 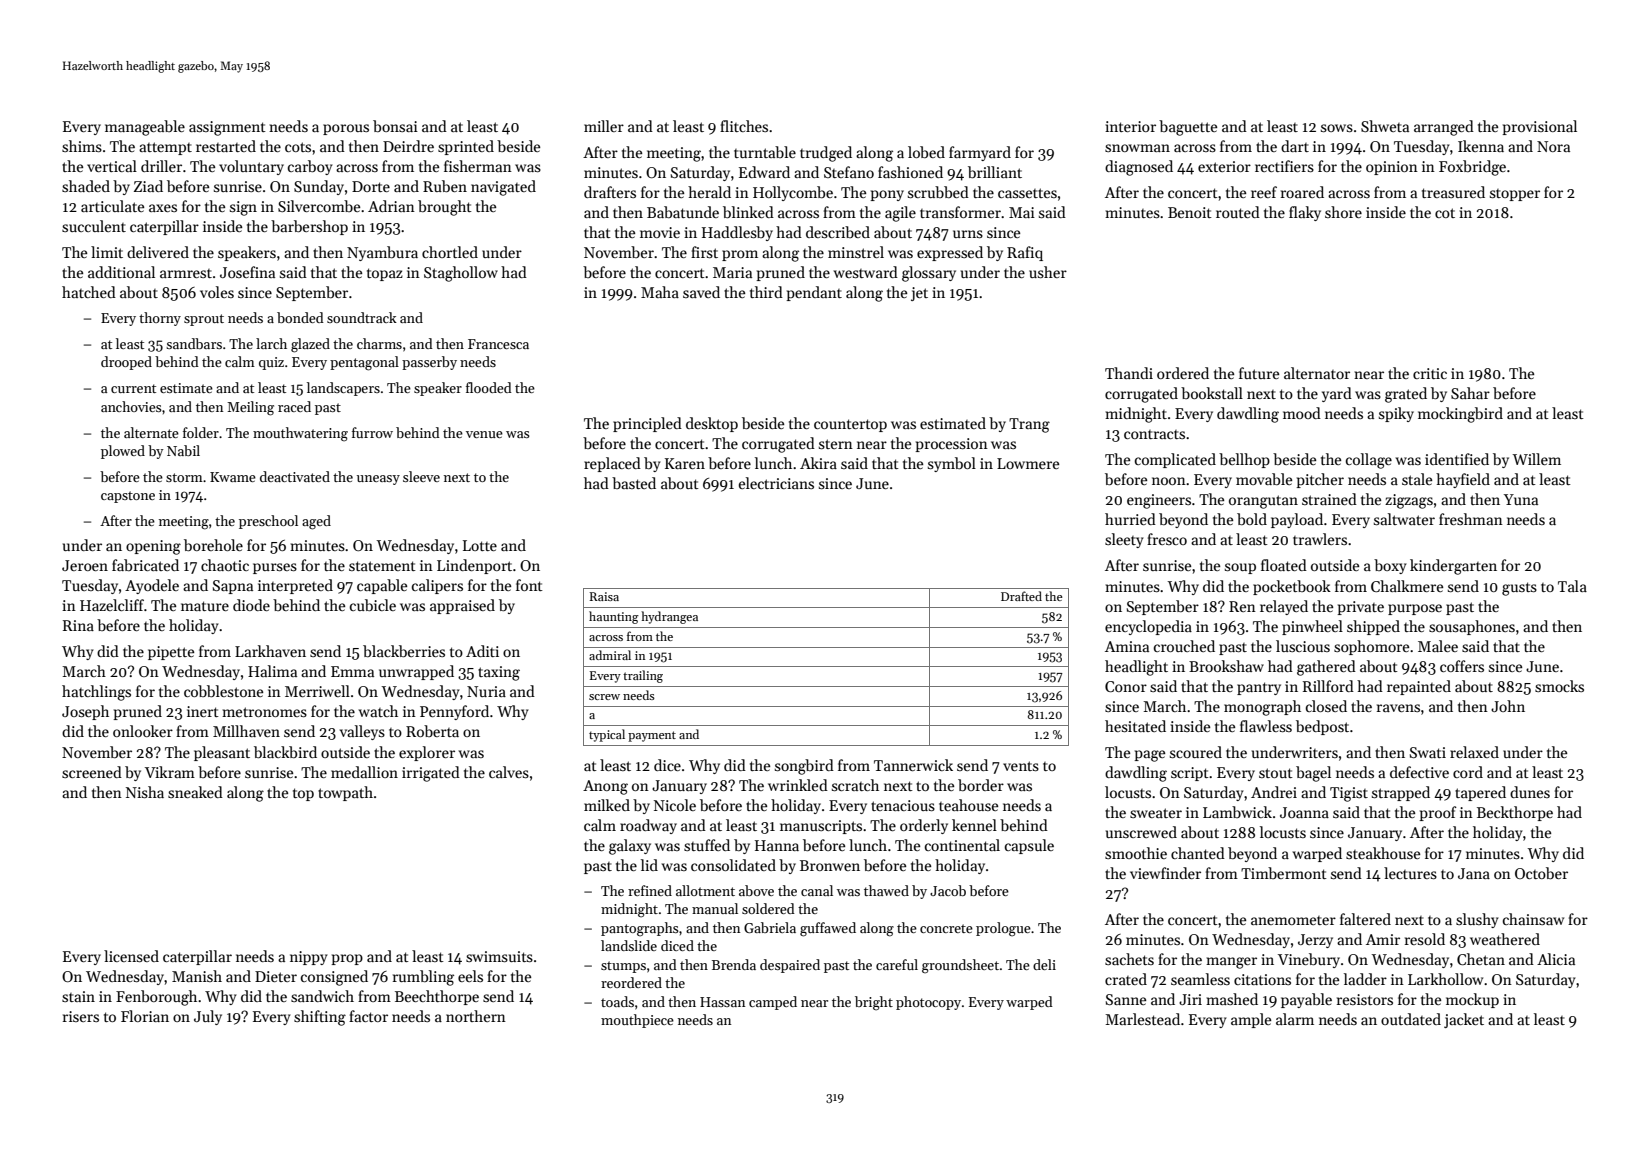 What do you see at coordinates (1337, 128) in the screenshot?
I see `sows` at bounding box center [1337, 128].
